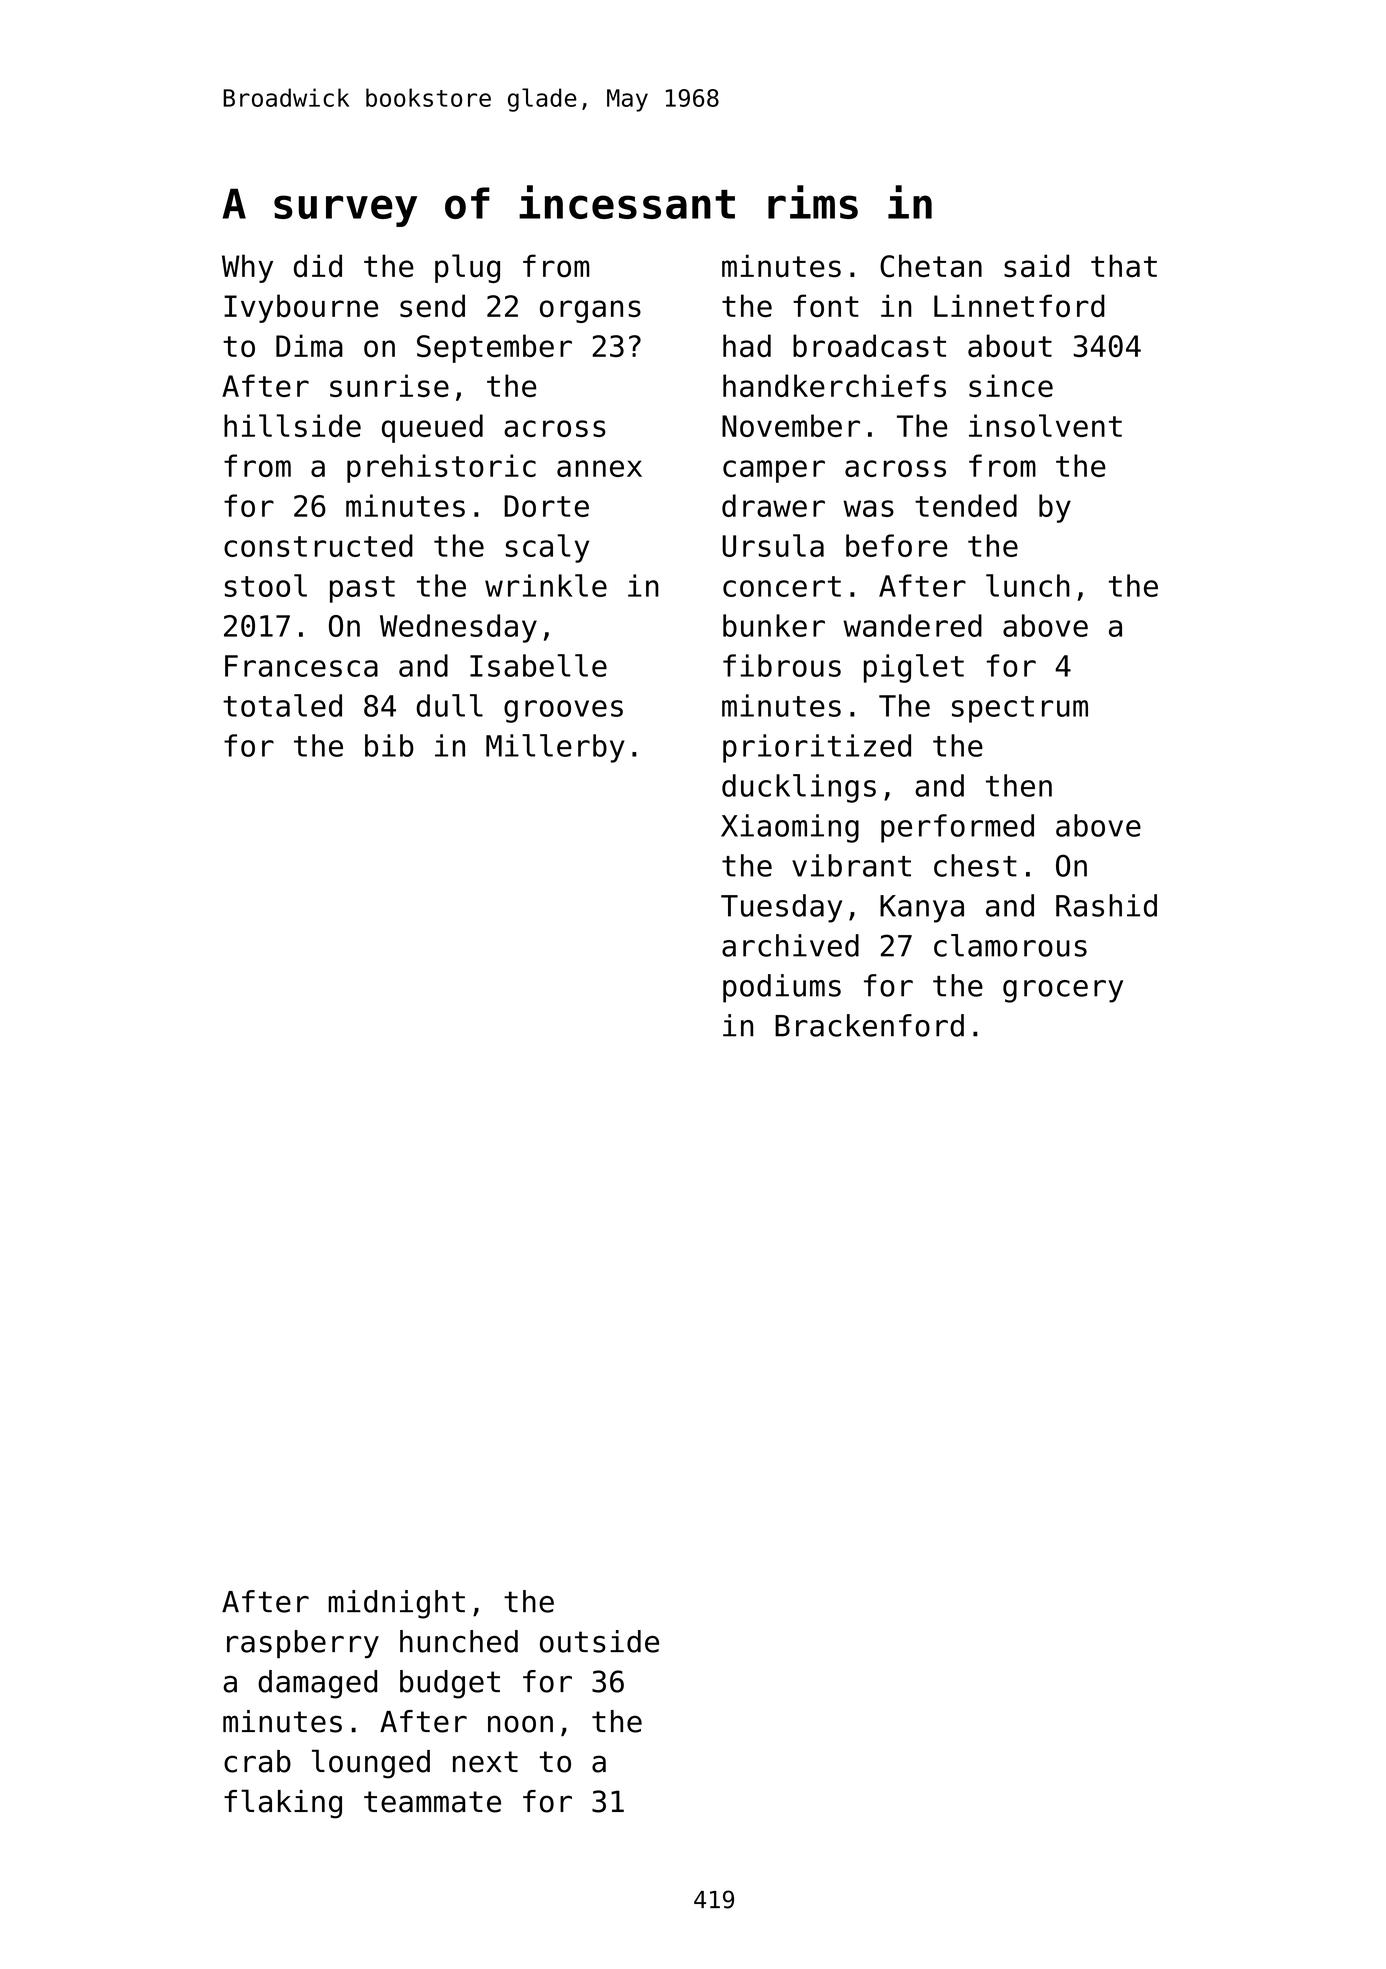  I want to click on hunched, so click(459, 1641).
